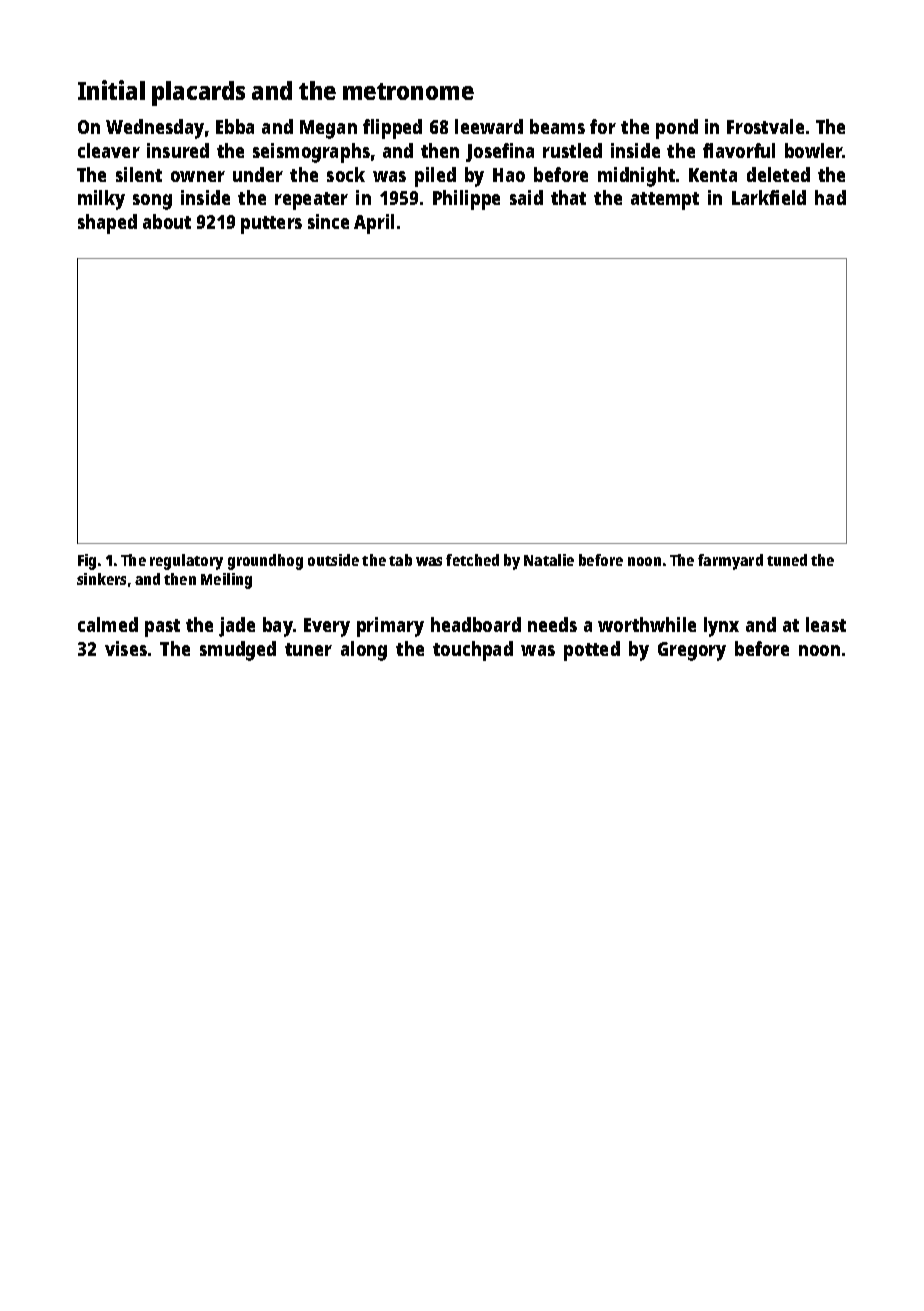 This screenshot has height=1311, width=924. I want to click on touchpad, so click(473, 651).
